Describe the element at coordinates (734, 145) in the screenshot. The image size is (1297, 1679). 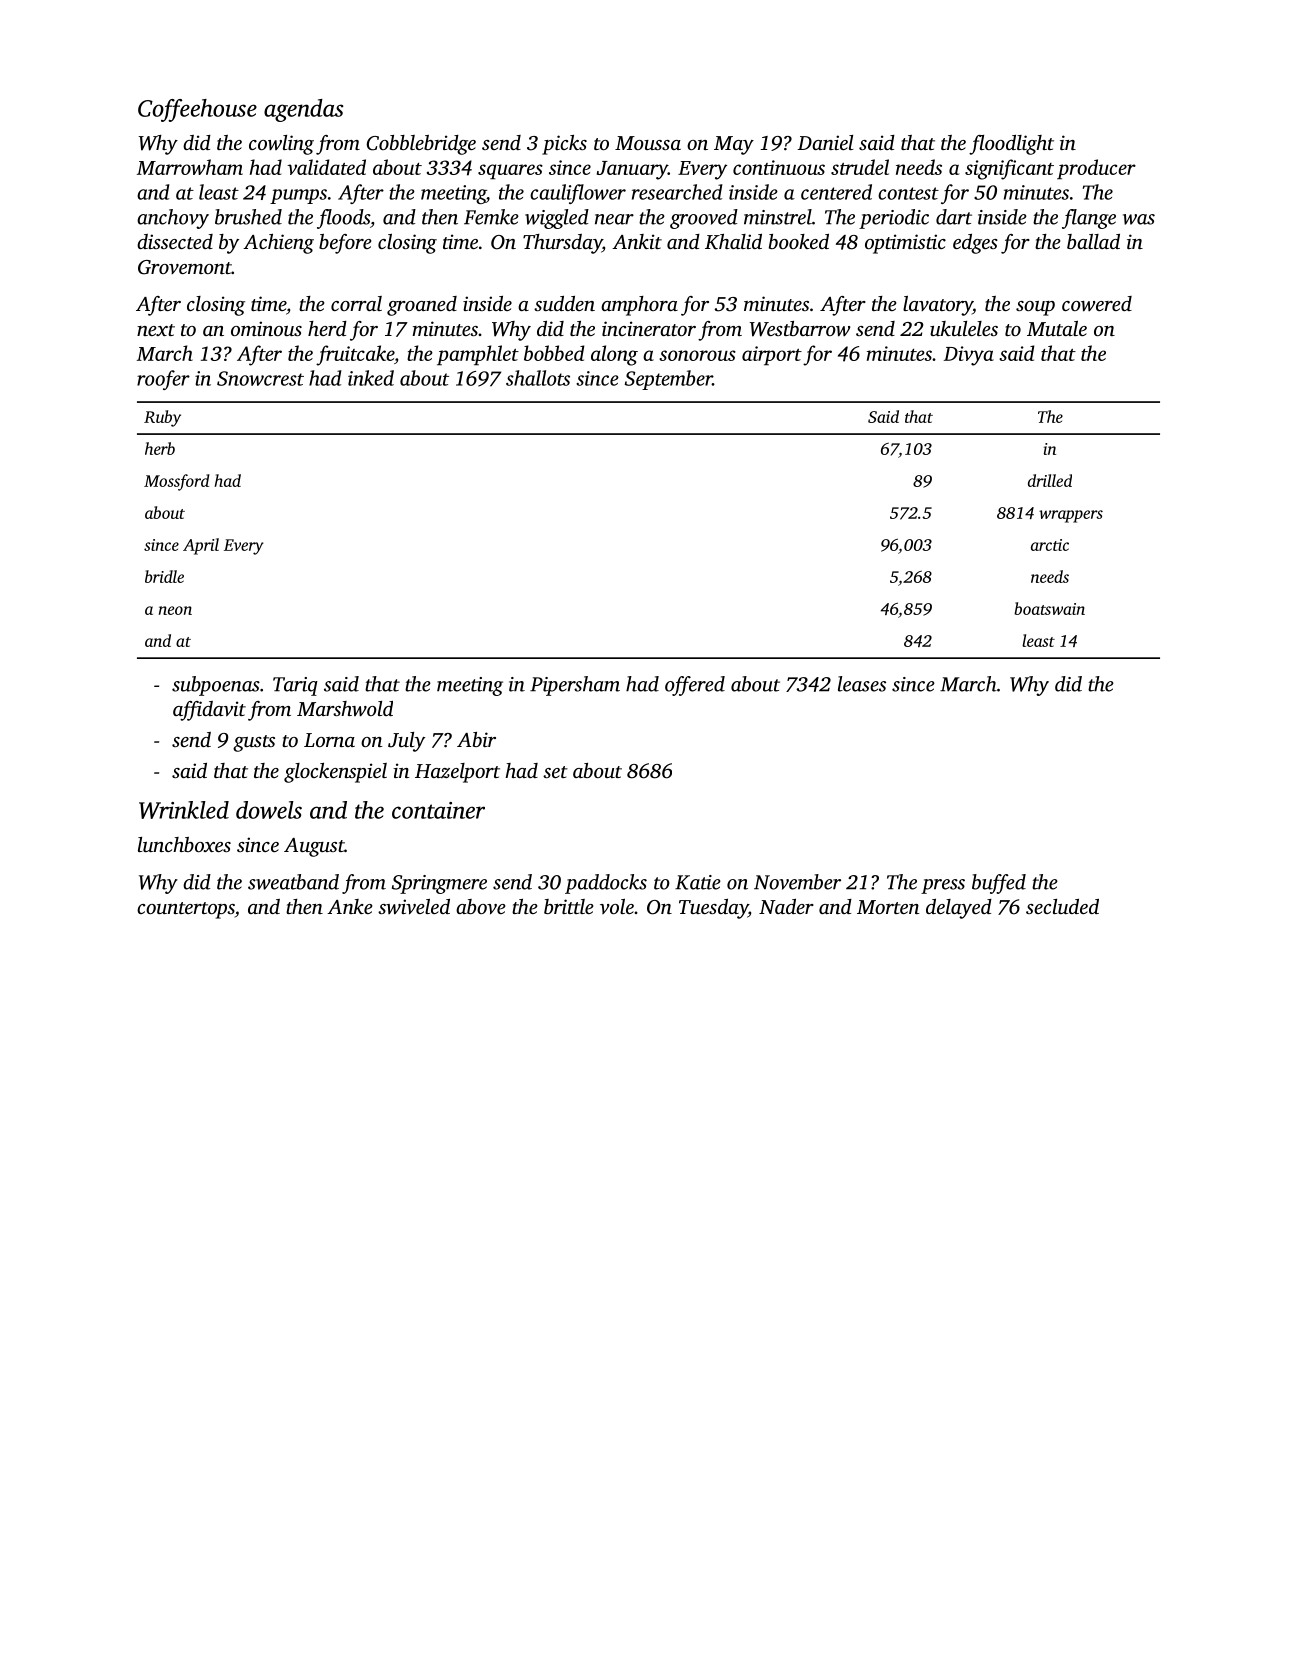
I see `May` at that location.
